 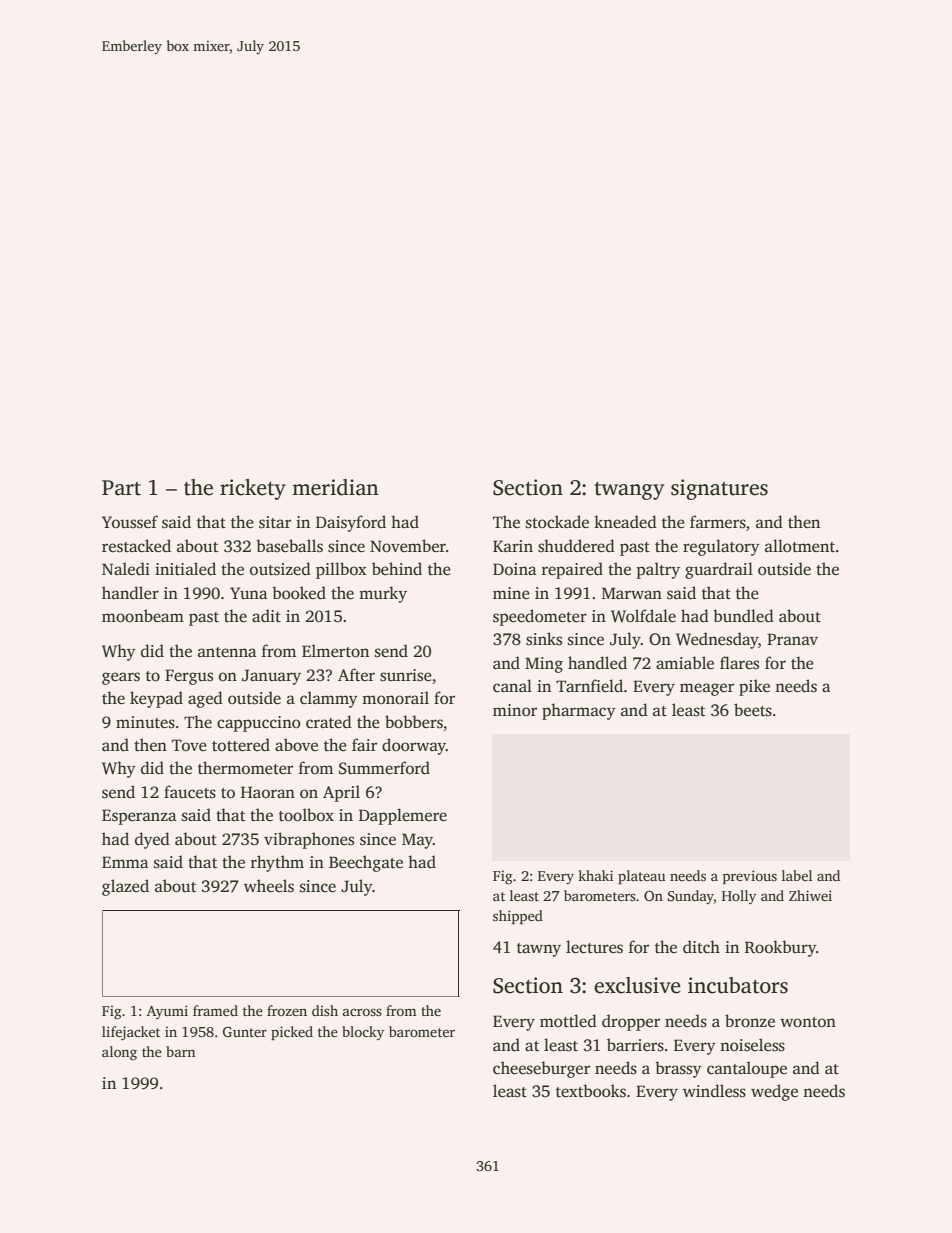 What do you see at coordinates (718, 522) in the document?
I see `farmers` at bounding box center [718, 522].
